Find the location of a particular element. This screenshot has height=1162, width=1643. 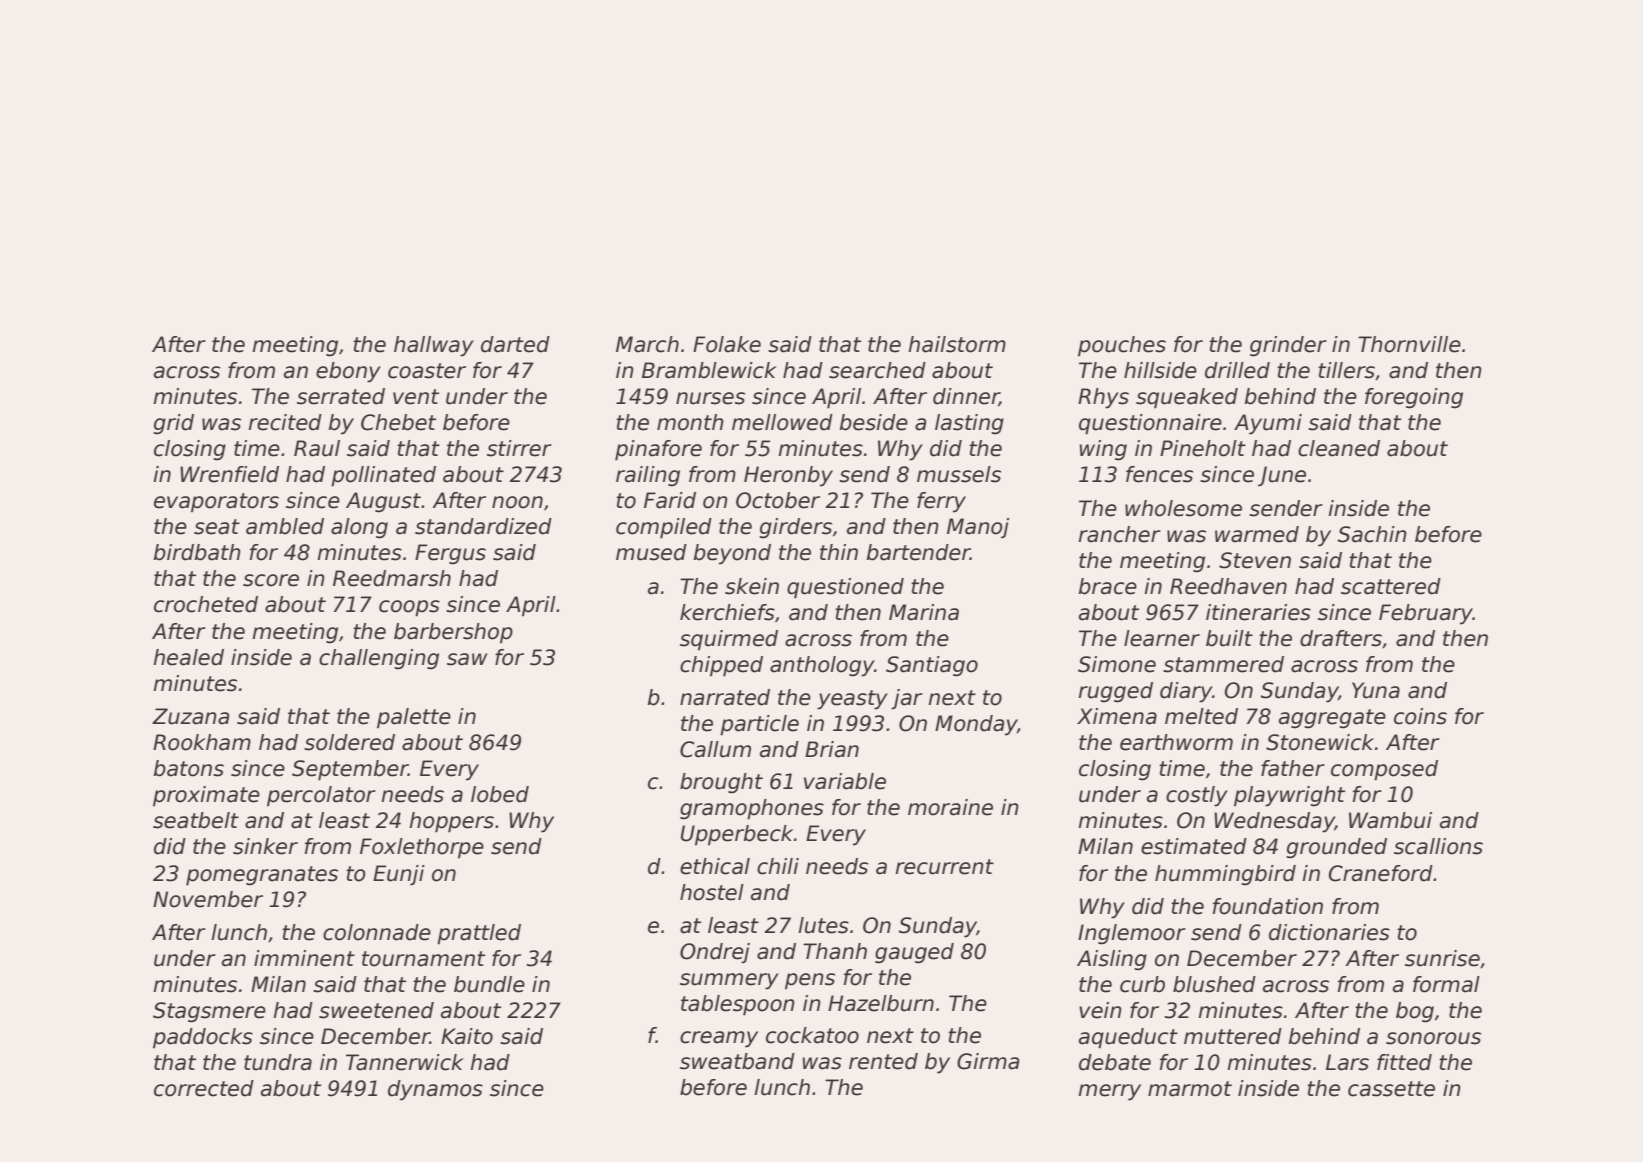

ferry is located at coordinates (941, 502).
